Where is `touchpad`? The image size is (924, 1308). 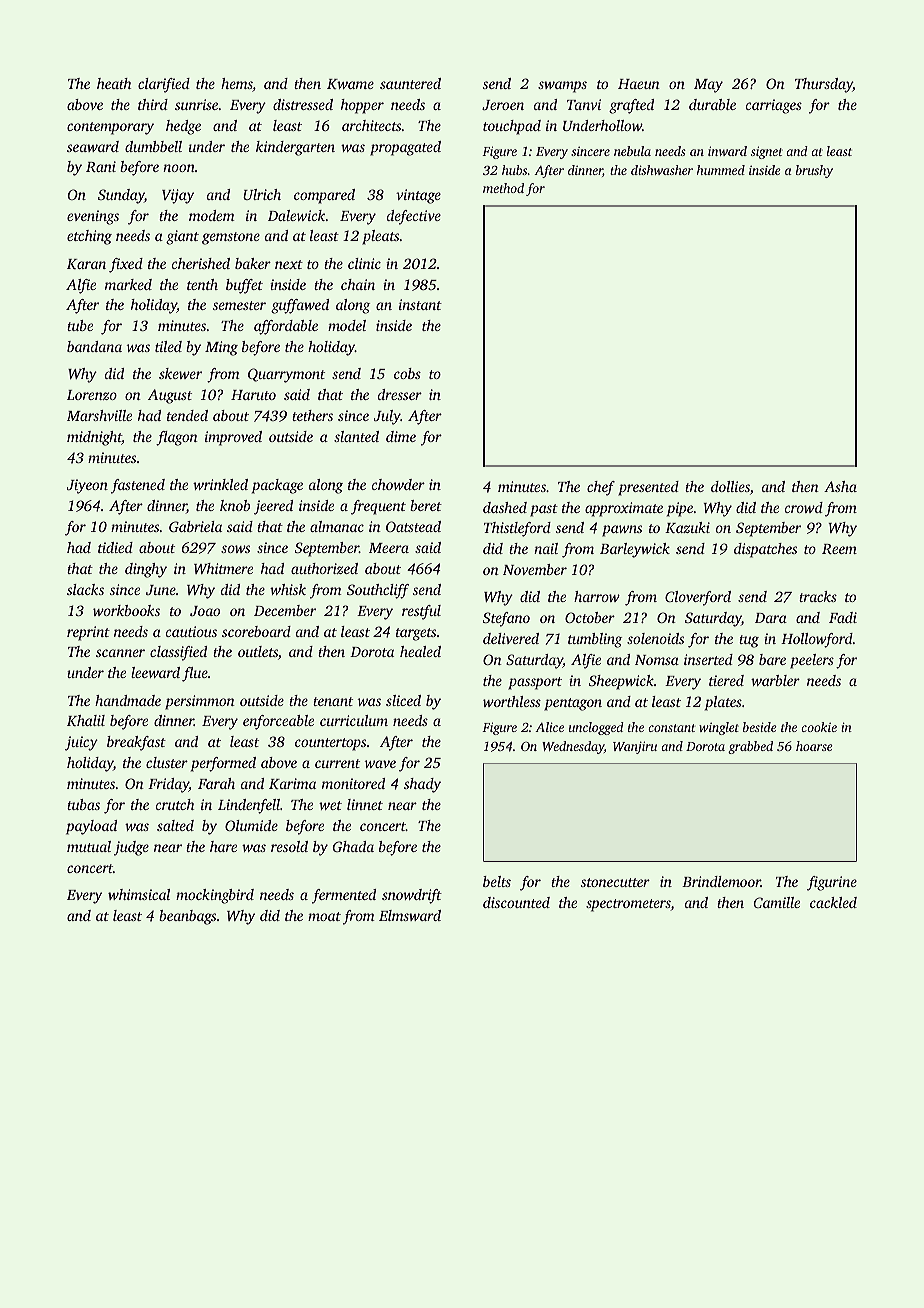
touchpad is located at coordinates (512, 127).
